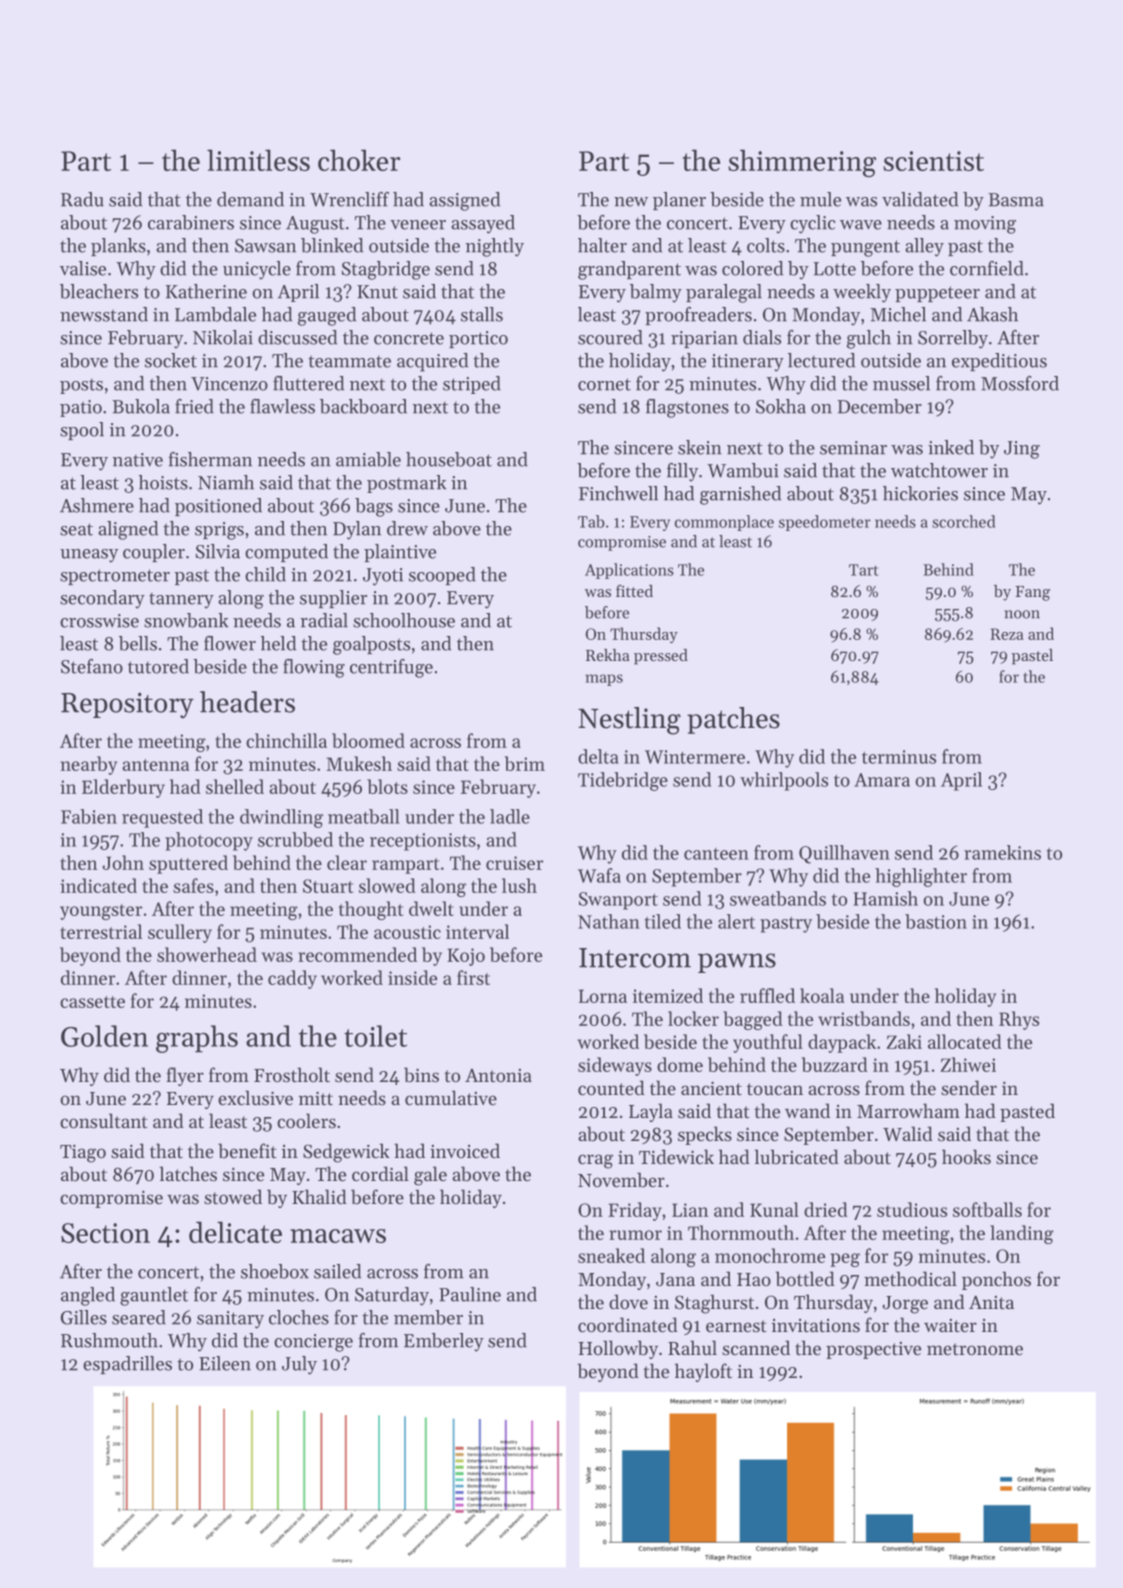  I want to click on Eileen, so click(225, 1363).
